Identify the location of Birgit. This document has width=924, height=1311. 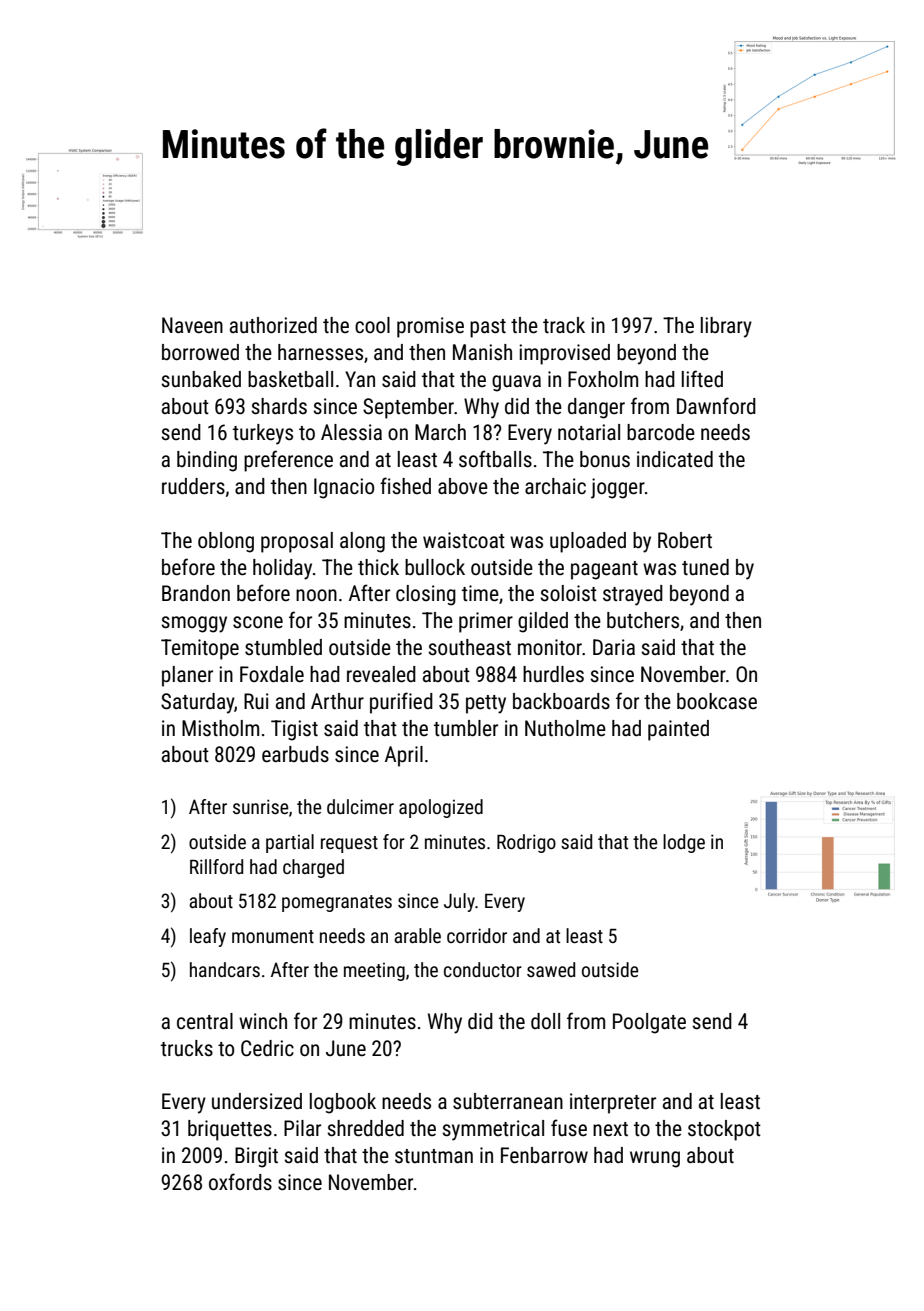
(256, 1157).
